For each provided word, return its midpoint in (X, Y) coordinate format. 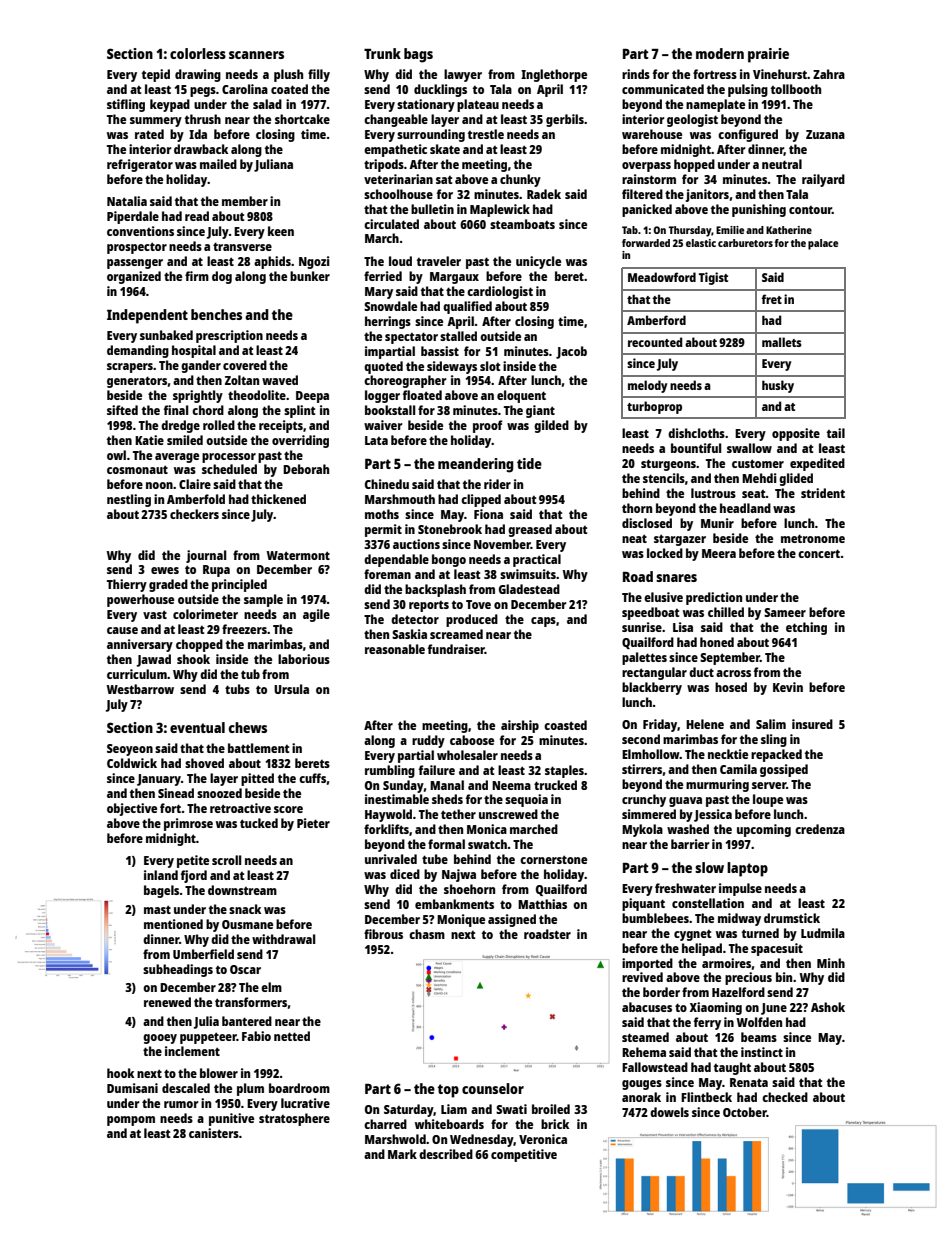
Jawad (154, 660)
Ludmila (823, 933)
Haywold (388, 815)
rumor (181, 1104)
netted (292, 1036)
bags (418, 55)
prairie (768, 55)
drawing (198, 75)
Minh (831, 963)
